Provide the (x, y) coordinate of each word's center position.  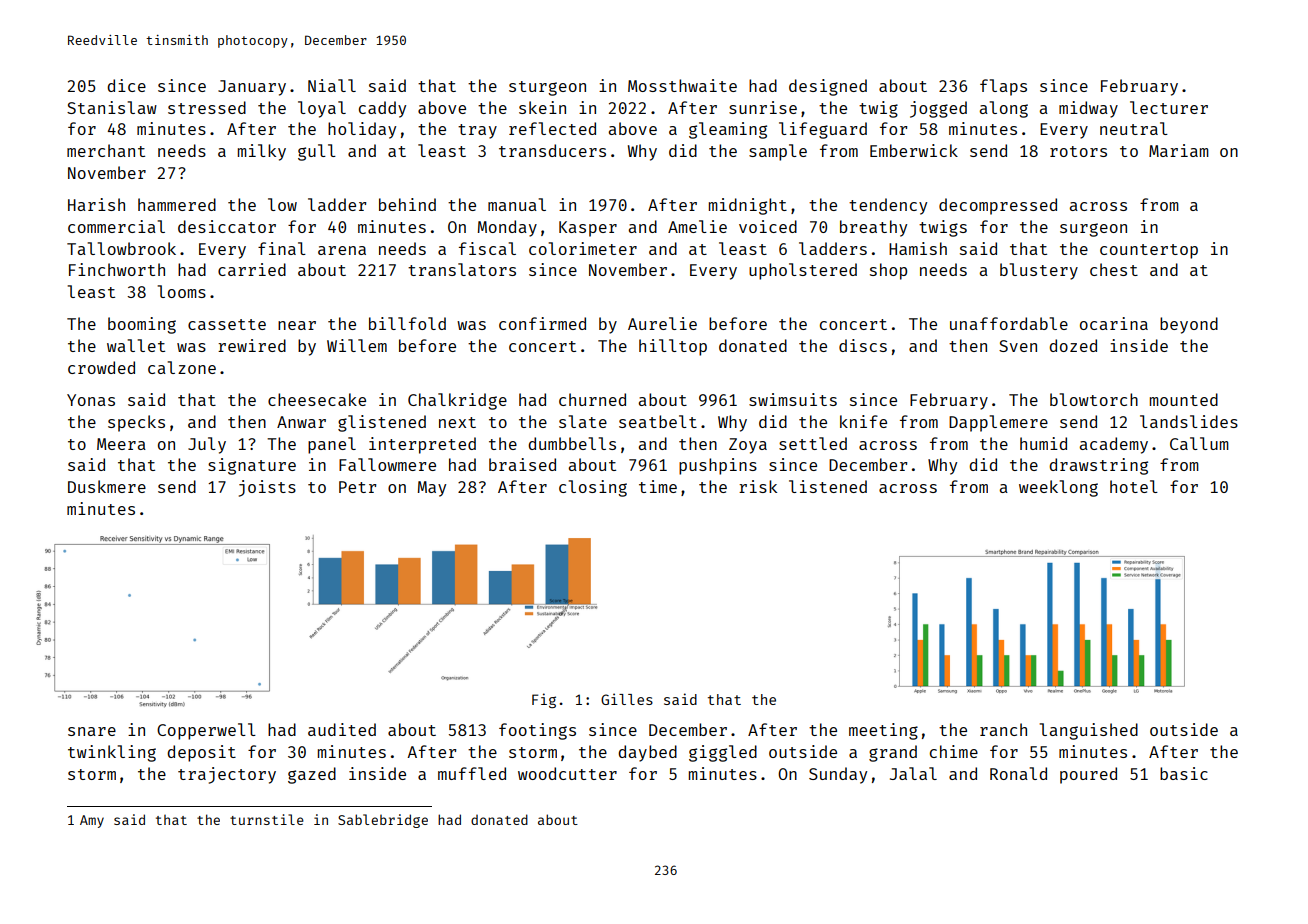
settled (813, 443)
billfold (407, 323)
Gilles (627, 699)
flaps (1003, 87)
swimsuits (793, 399)
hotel (1134, 486)
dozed (1073, 345)
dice (126, 85)
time (658, 486)
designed (828, 87)
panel (332, 445)
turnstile (267, 819)
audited (342, 729)
